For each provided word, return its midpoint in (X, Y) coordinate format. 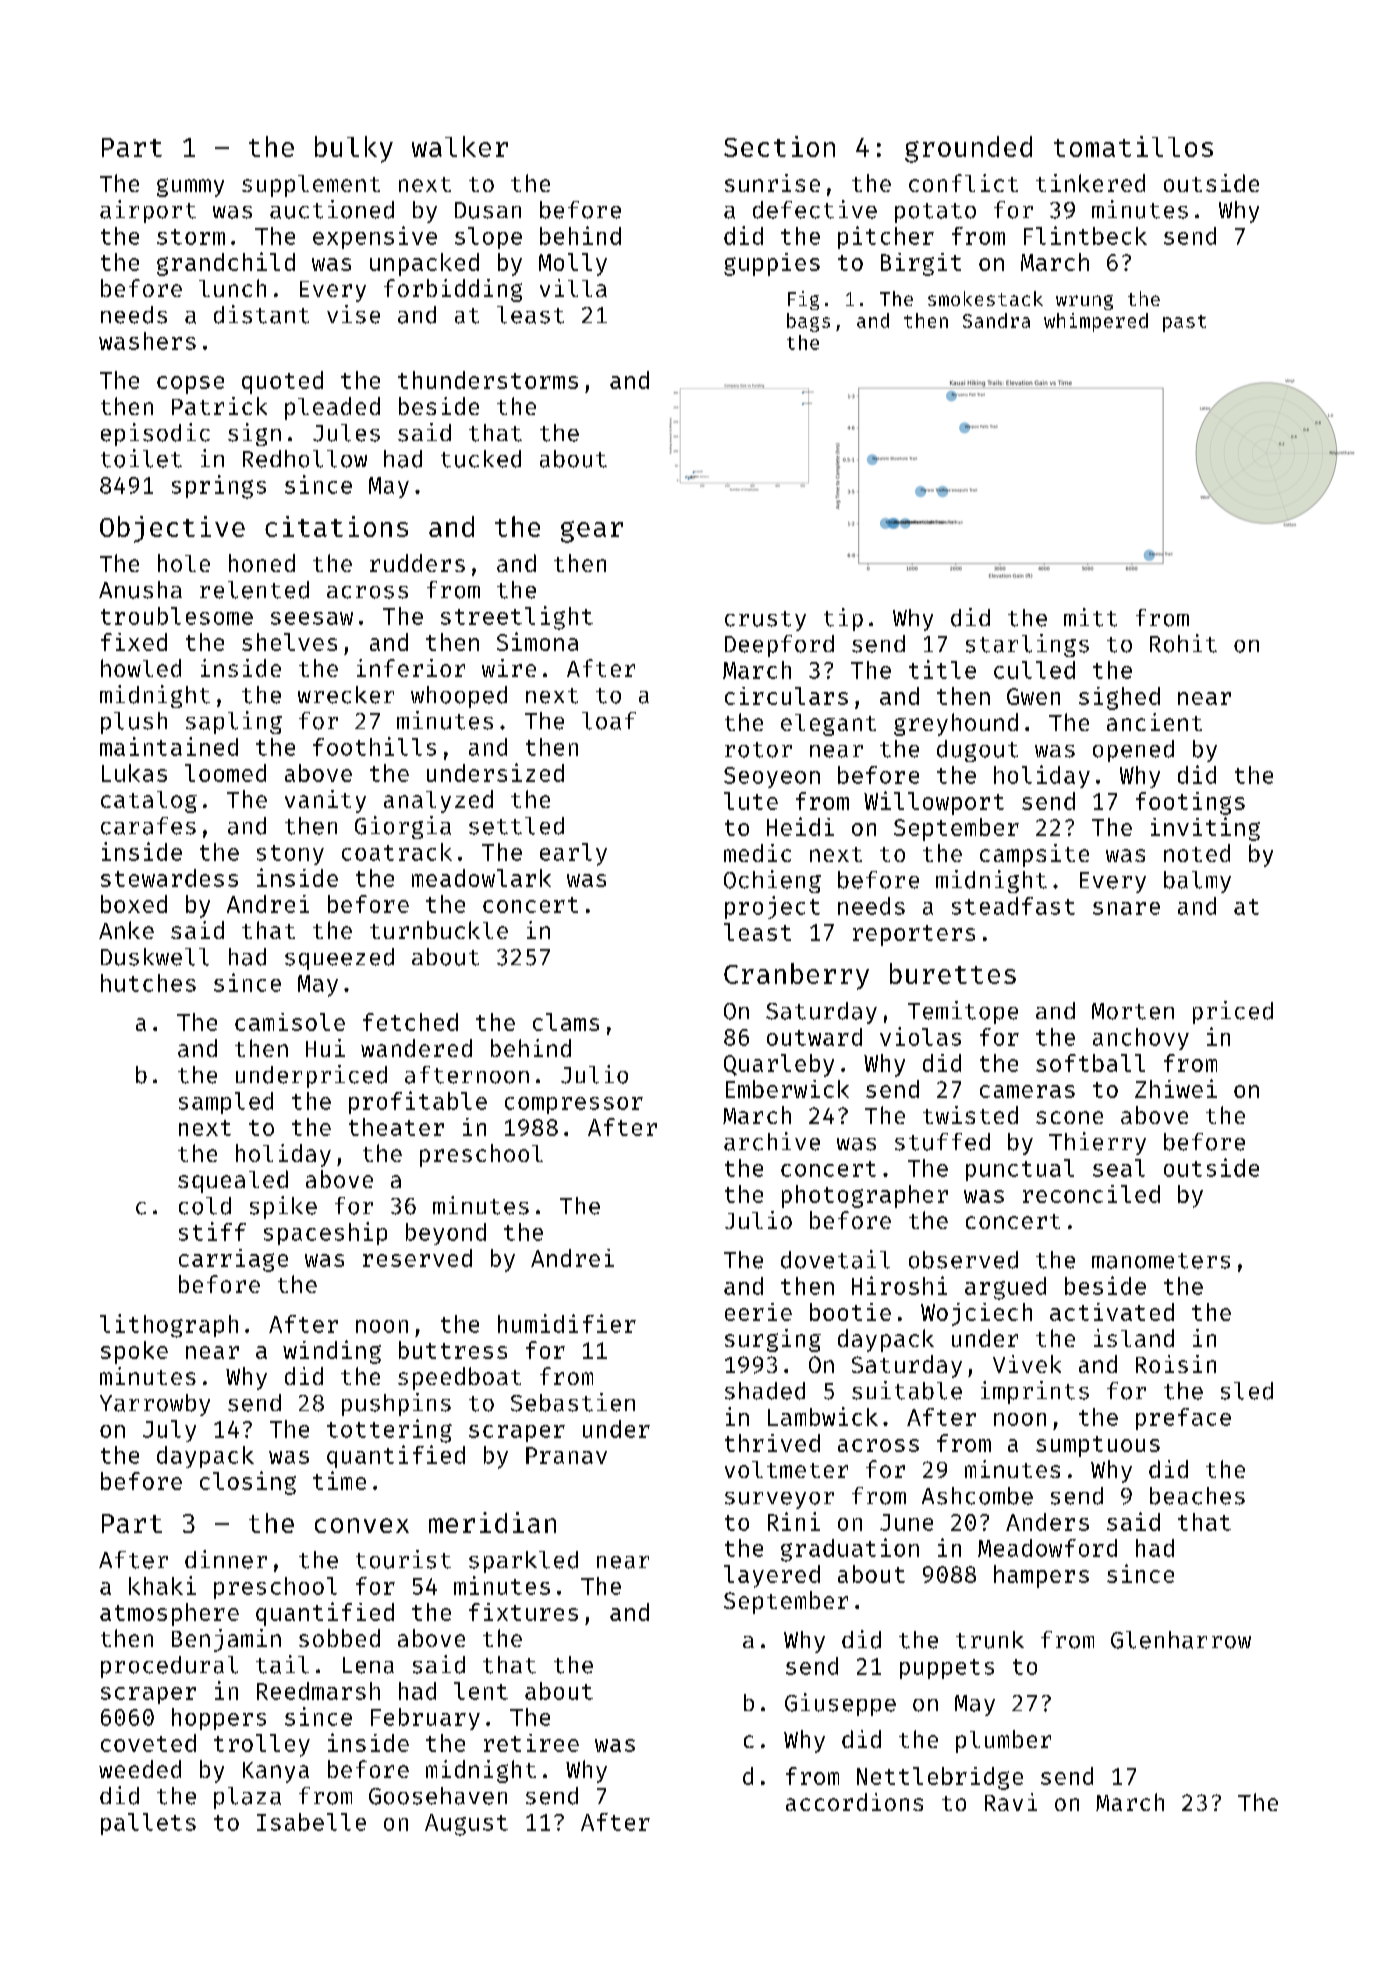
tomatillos (1133, 146)
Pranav (566, 1455)
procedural (169, 1667)
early (573, 854)
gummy (190, 187)
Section (779, 146)
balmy (1197, 882)
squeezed (339, 959)
